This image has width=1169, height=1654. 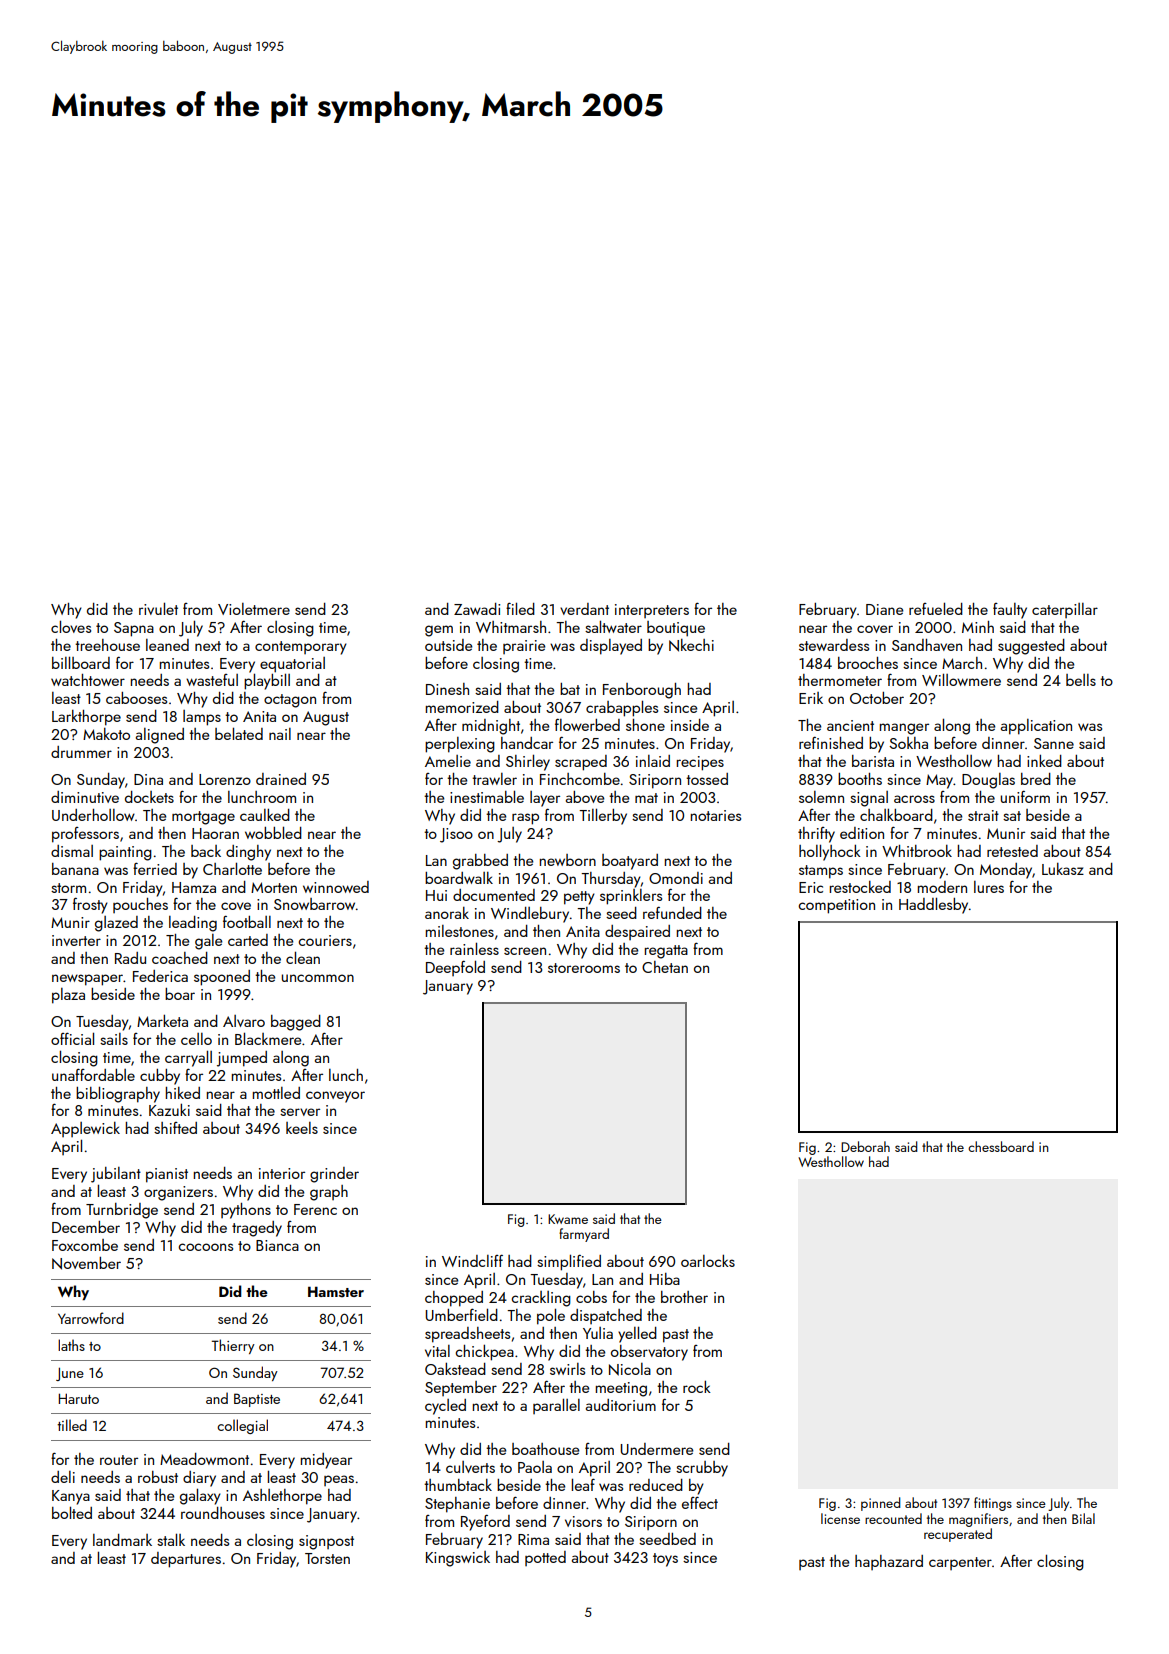 What do you see at coordinates (136, 698) in the image?
I see `cabooses` at bounding box center [136, 698].
